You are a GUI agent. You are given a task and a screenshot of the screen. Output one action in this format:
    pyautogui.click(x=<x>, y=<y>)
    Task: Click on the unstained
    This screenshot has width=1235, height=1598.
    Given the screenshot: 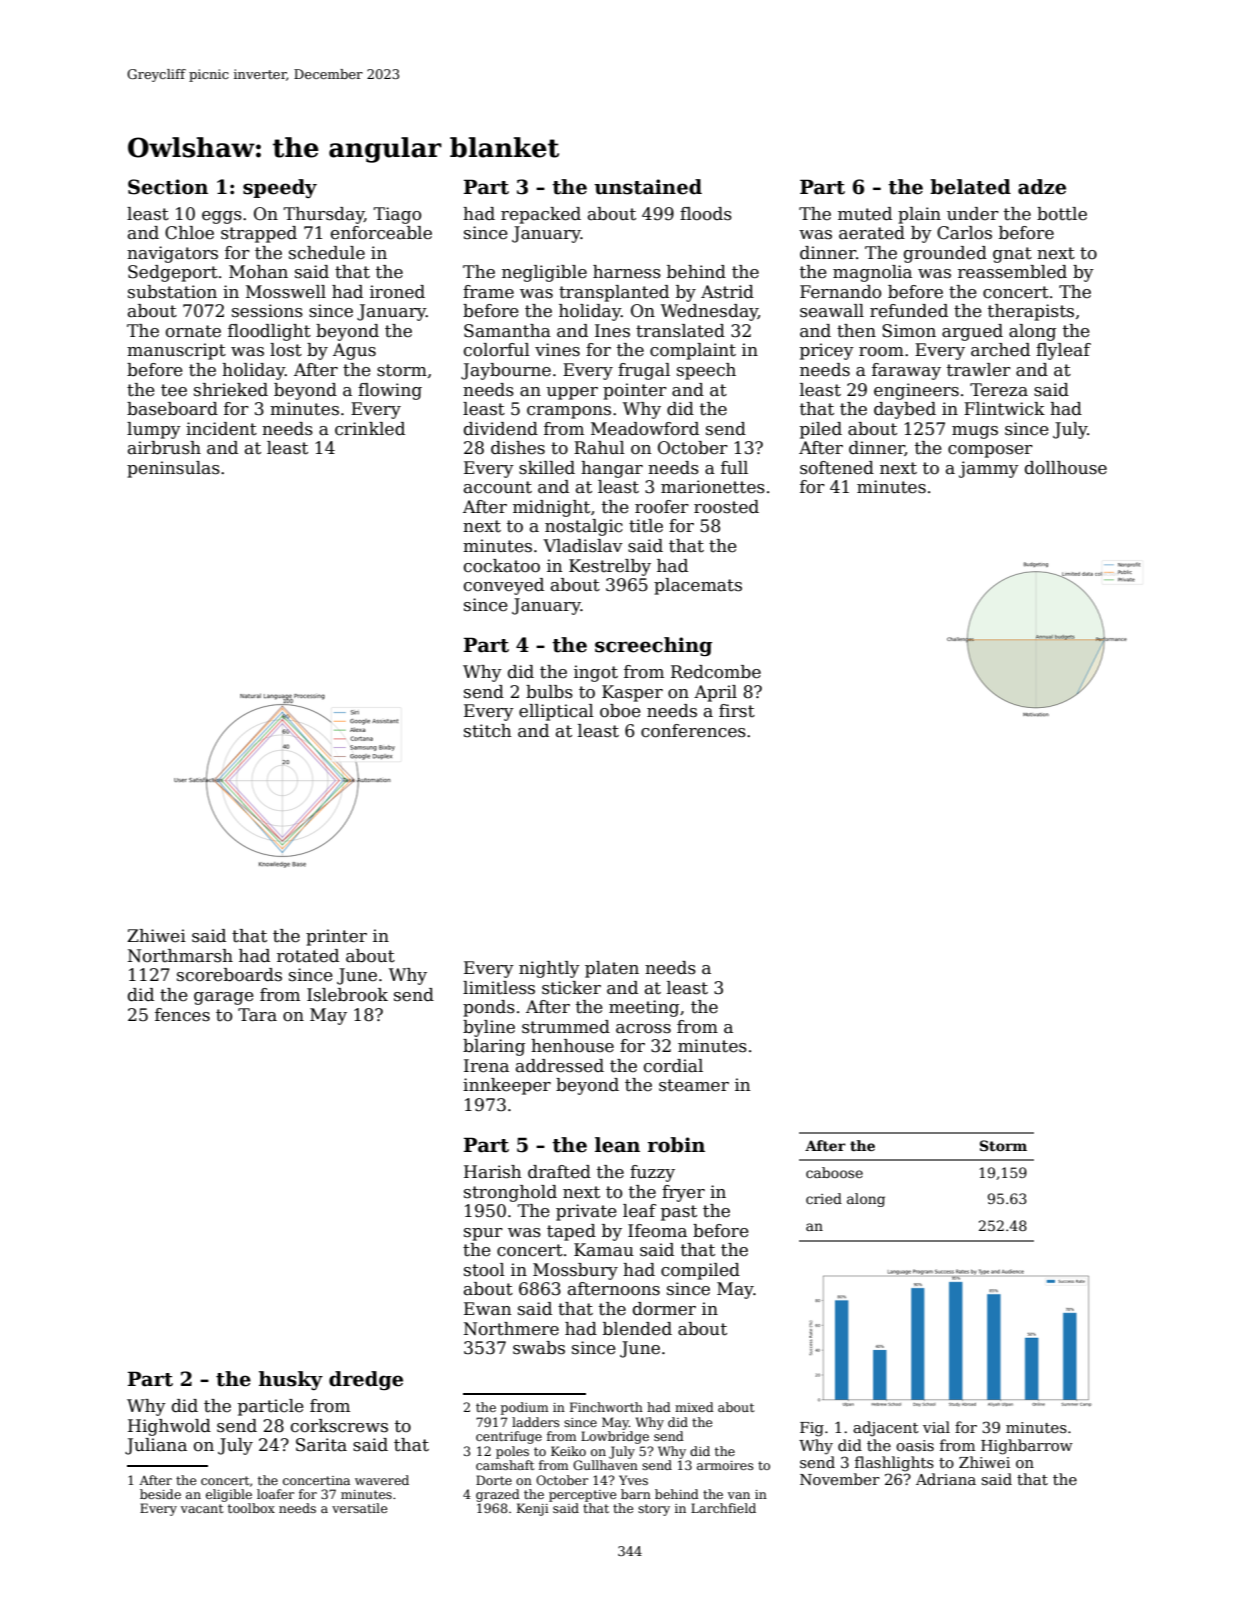 What is the action you would take?
    pyautogui.click(x=648, y=187)
